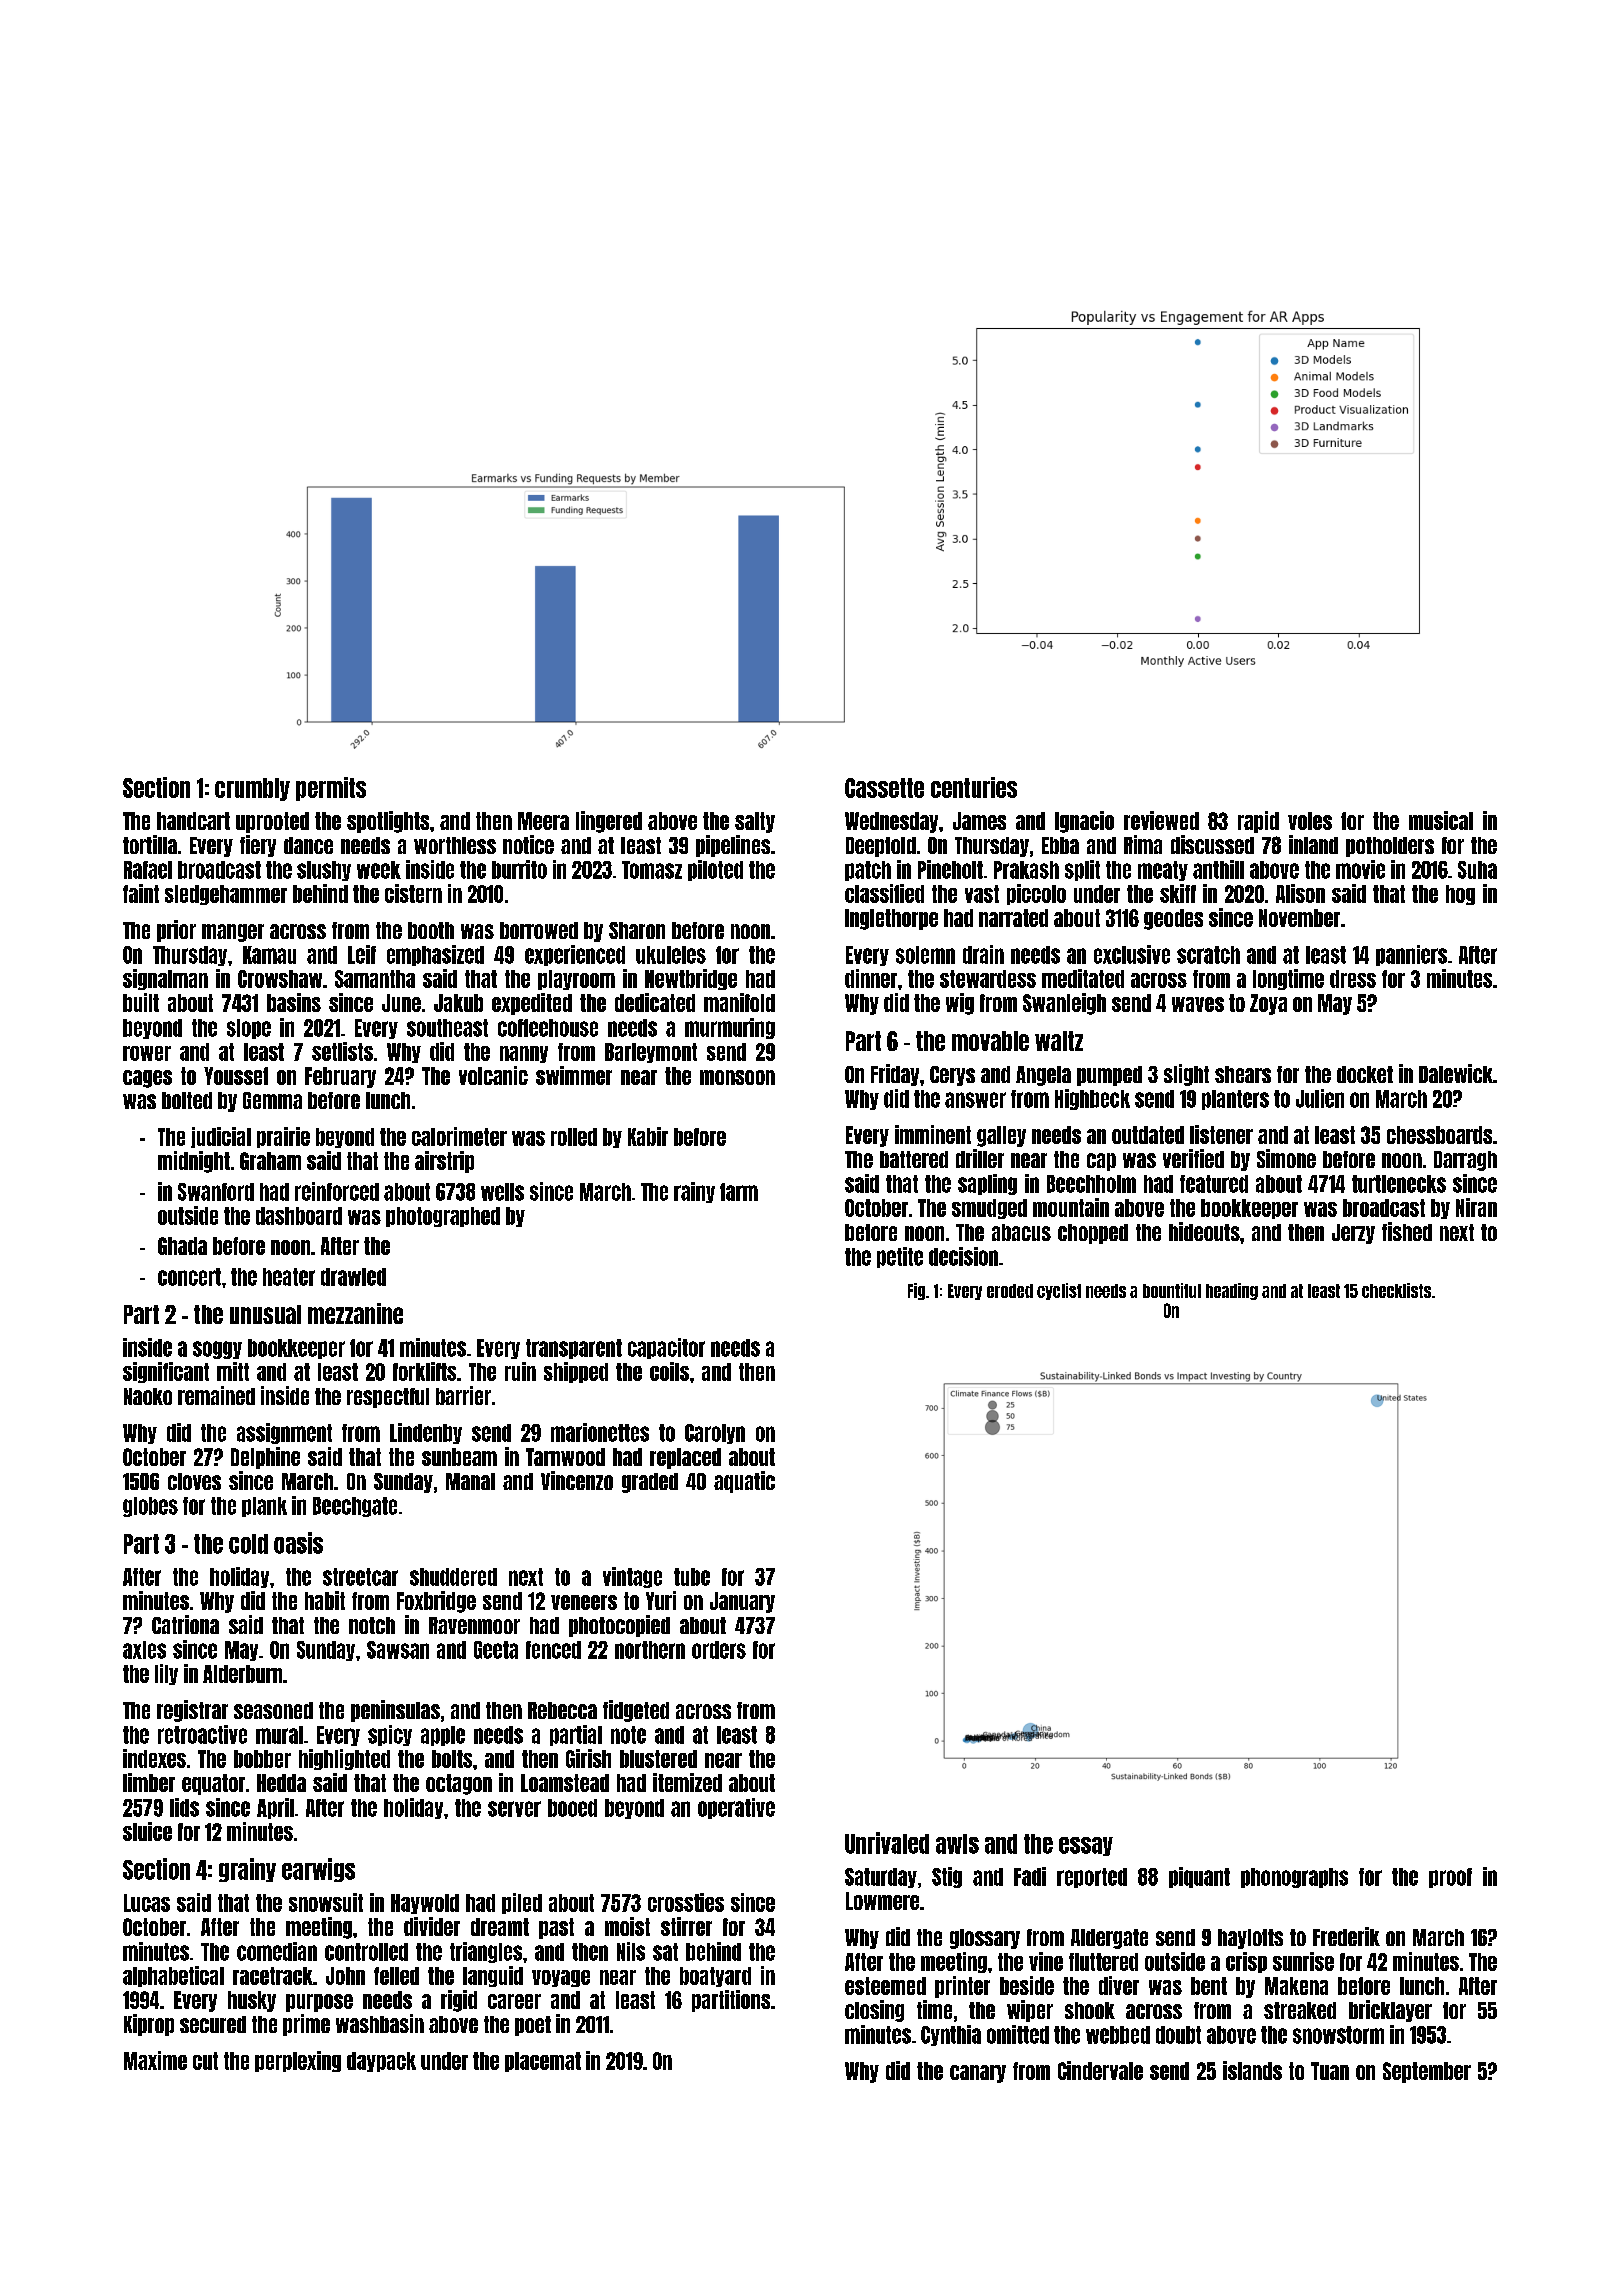  What do you see at coordinates (1313, 844) in the document?
I see `inland` at bounding box center [1313, 844].
